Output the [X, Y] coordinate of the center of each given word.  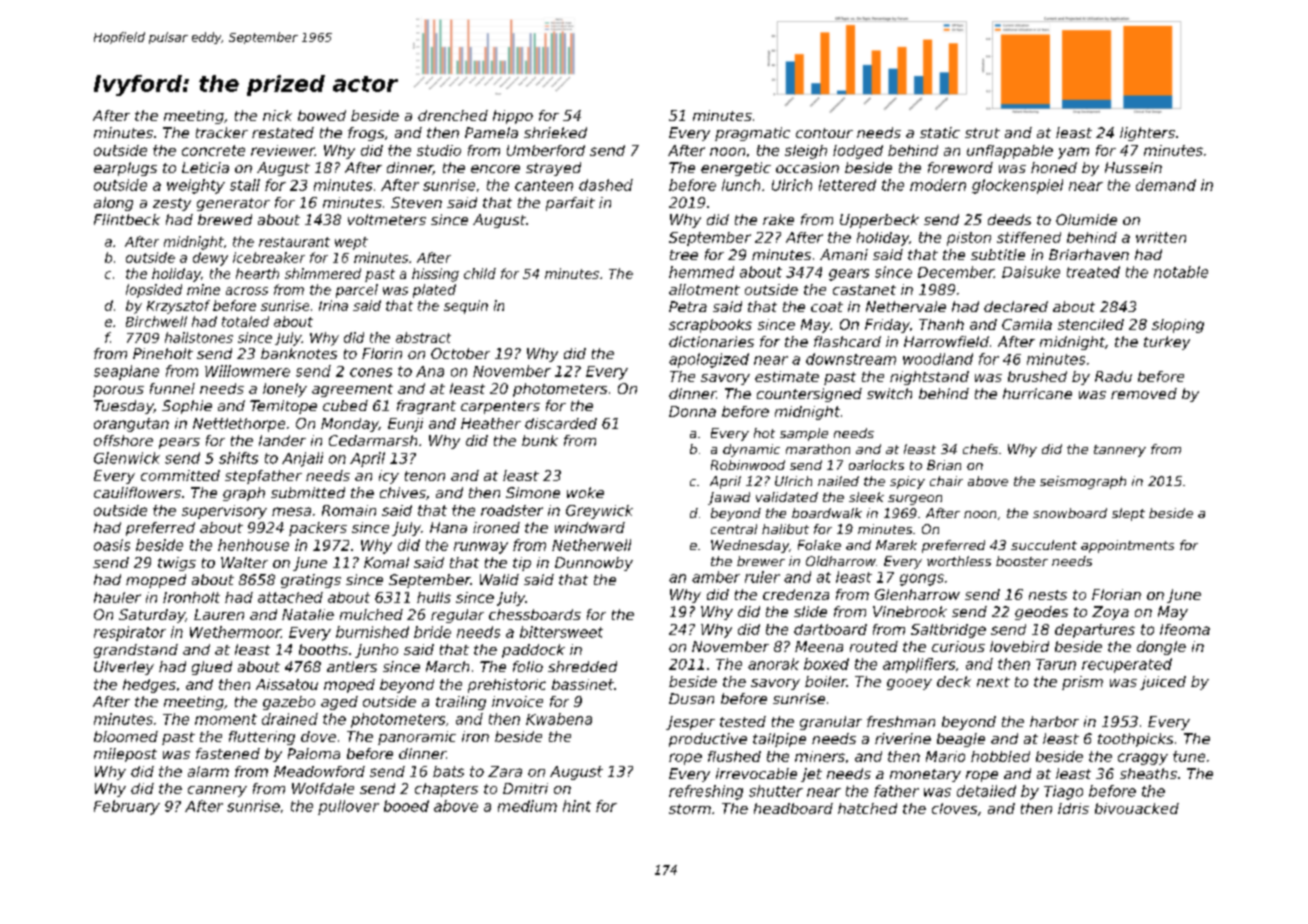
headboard [793, 808]
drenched [453, 115]
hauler [117, 597]
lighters [1147, 134]
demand [1166, 185]
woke [585, 492]
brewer [761, 561]
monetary [925, 775]
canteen [544, 185]
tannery [1120, 451]
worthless [959, 561]
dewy [210, 259]
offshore [123, 440]
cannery [217, 791]
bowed [322, 115]
